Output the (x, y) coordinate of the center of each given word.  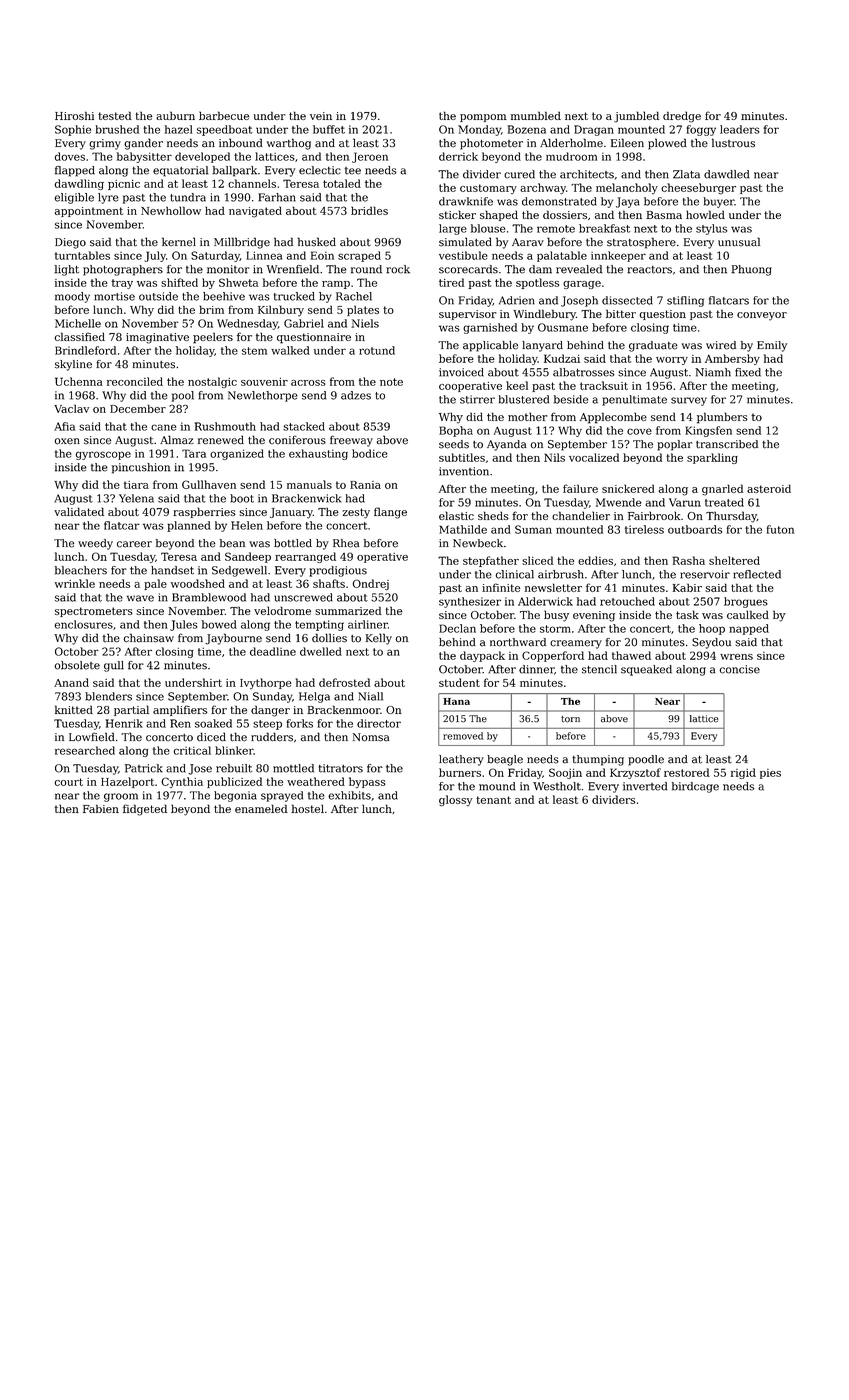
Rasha (688, 560)
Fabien (101, 808)
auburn (175, 115)
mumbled (536, 115)
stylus (711, 229)
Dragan (594, 130)
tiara (136, 485)
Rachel (354, 296)
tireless (644, 529)
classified (80, 336)
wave (140, 598)
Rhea (346, 543)
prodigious (338, 571)
